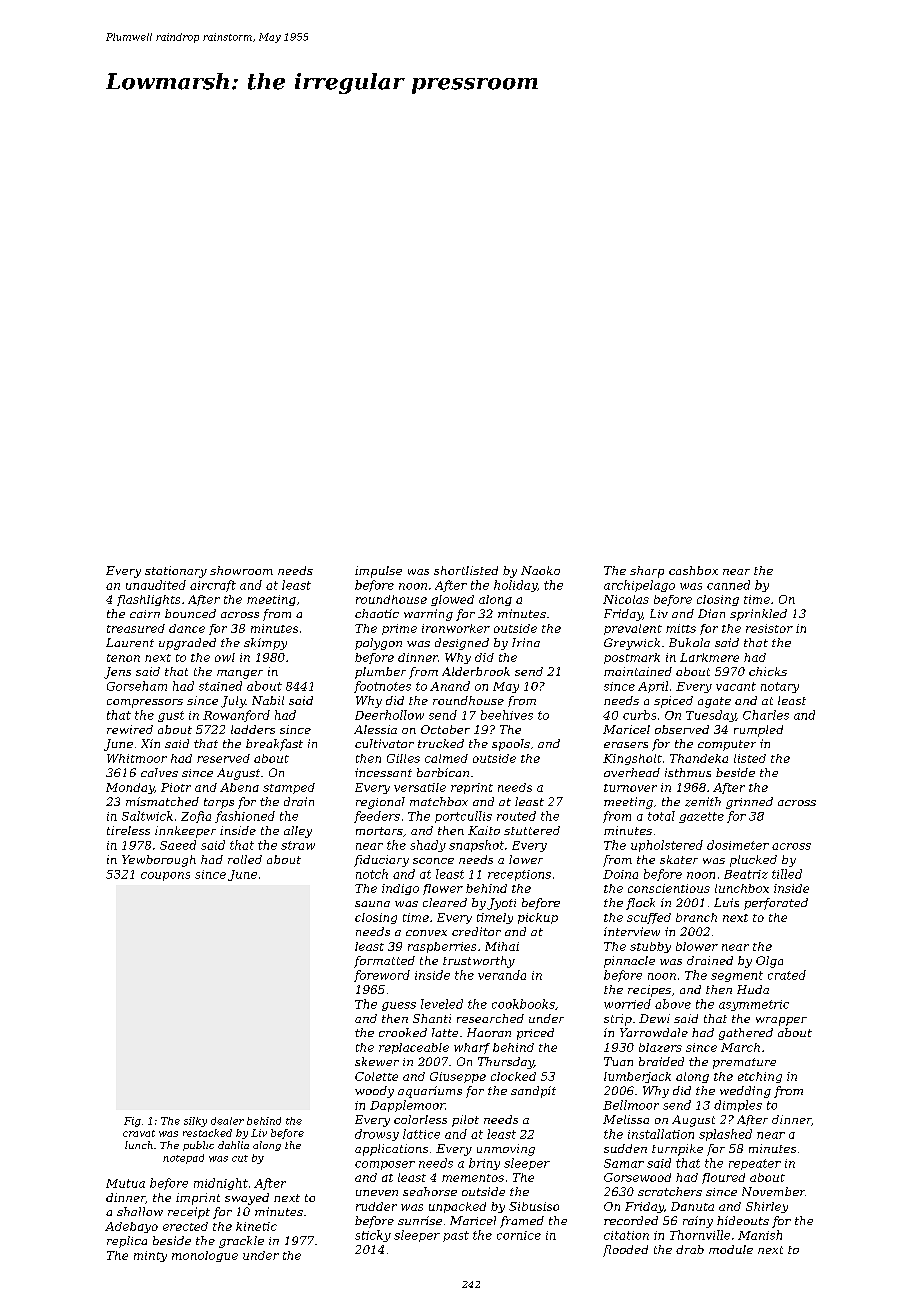 The image size is (924, 1308). Describe the element at coordinates (540, 570) in the screenshot. I see `Naoko` at that location.
